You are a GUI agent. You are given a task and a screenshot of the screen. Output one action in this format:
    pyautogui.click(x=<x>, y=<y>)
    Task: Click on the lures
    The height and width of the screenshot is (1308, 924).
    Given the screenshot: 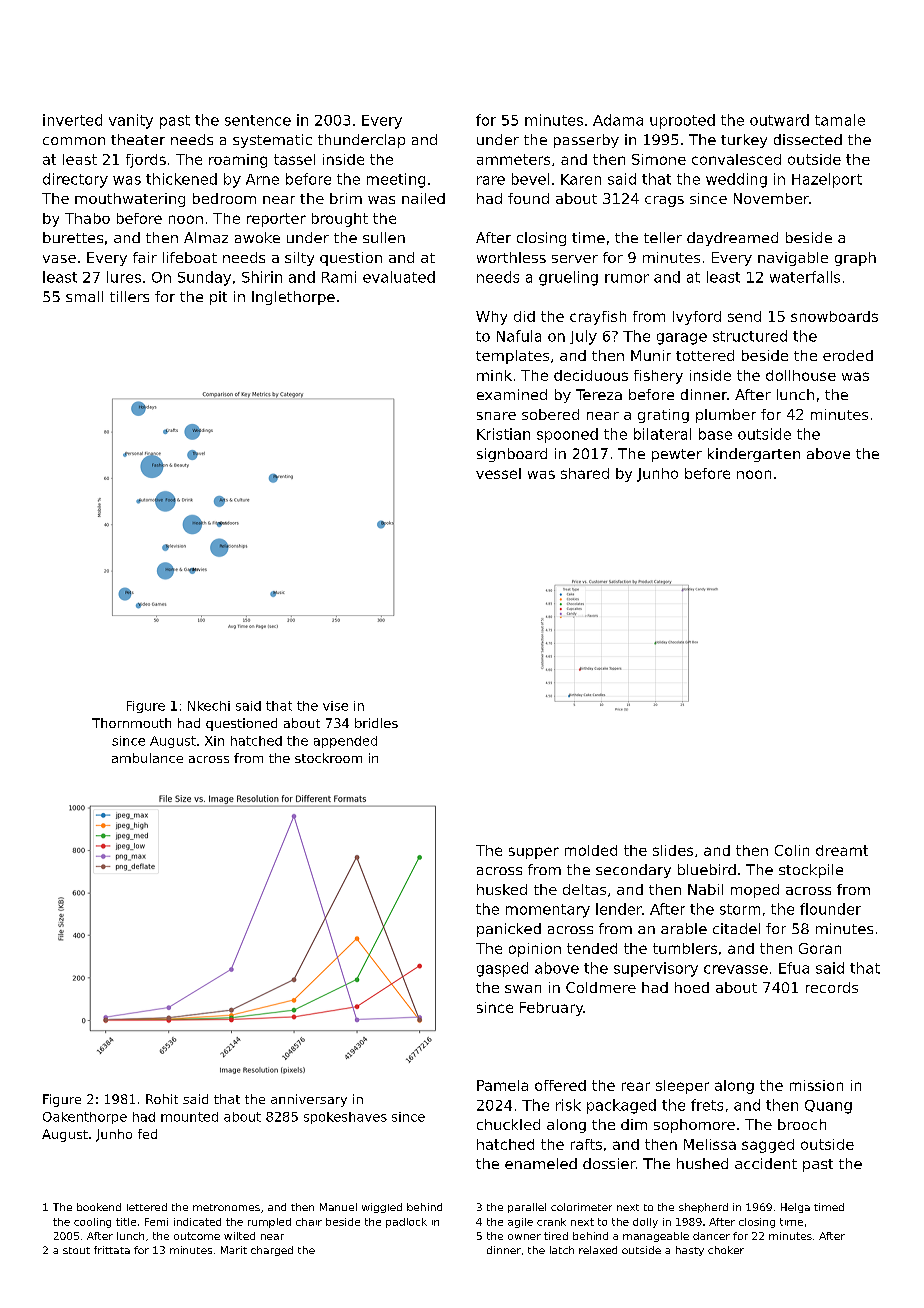 What is the action you would take?
    pyautogui.click(x=124, y=277)
